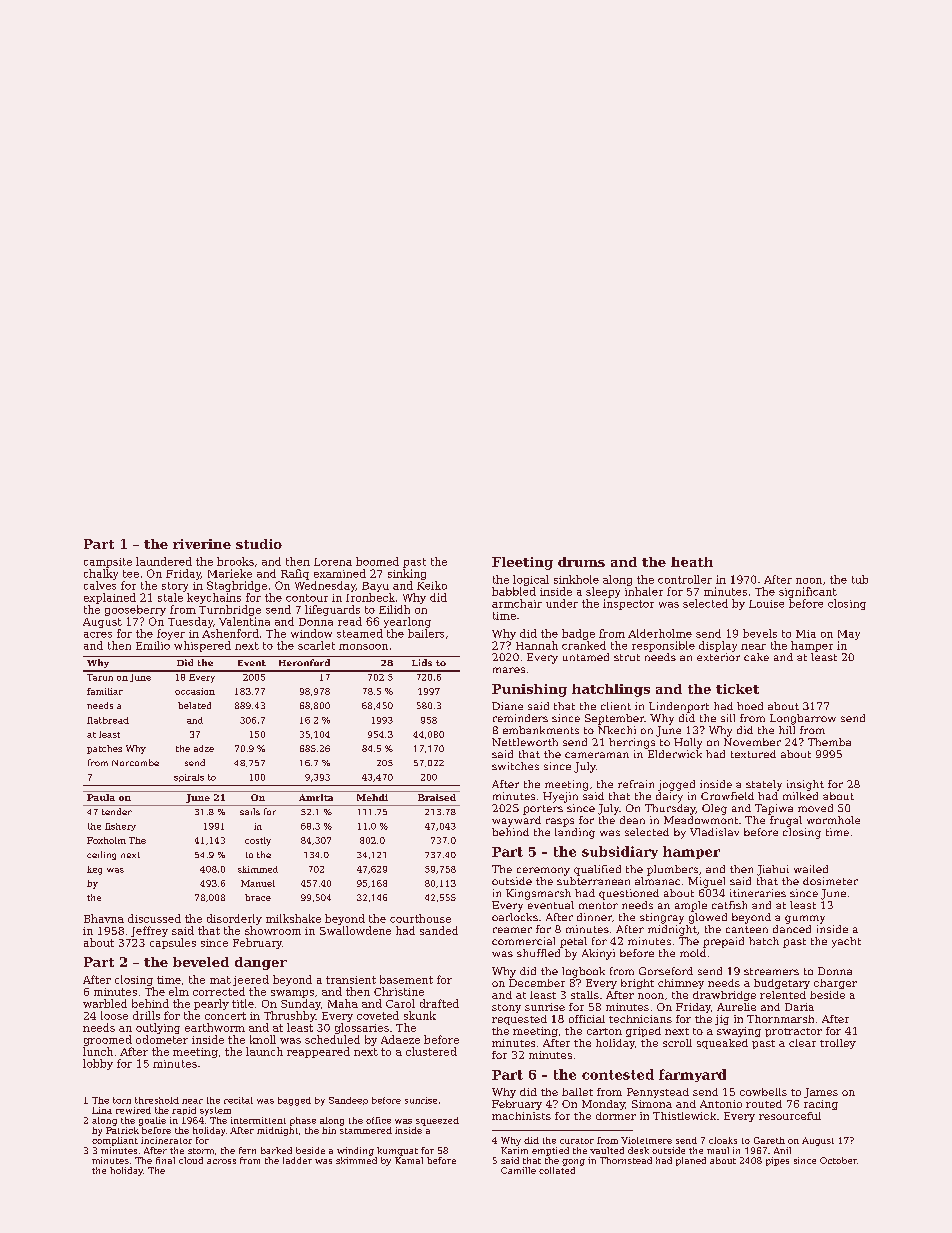 The image size is (952, 1233). I want to click on across, so click(221, 1161).
